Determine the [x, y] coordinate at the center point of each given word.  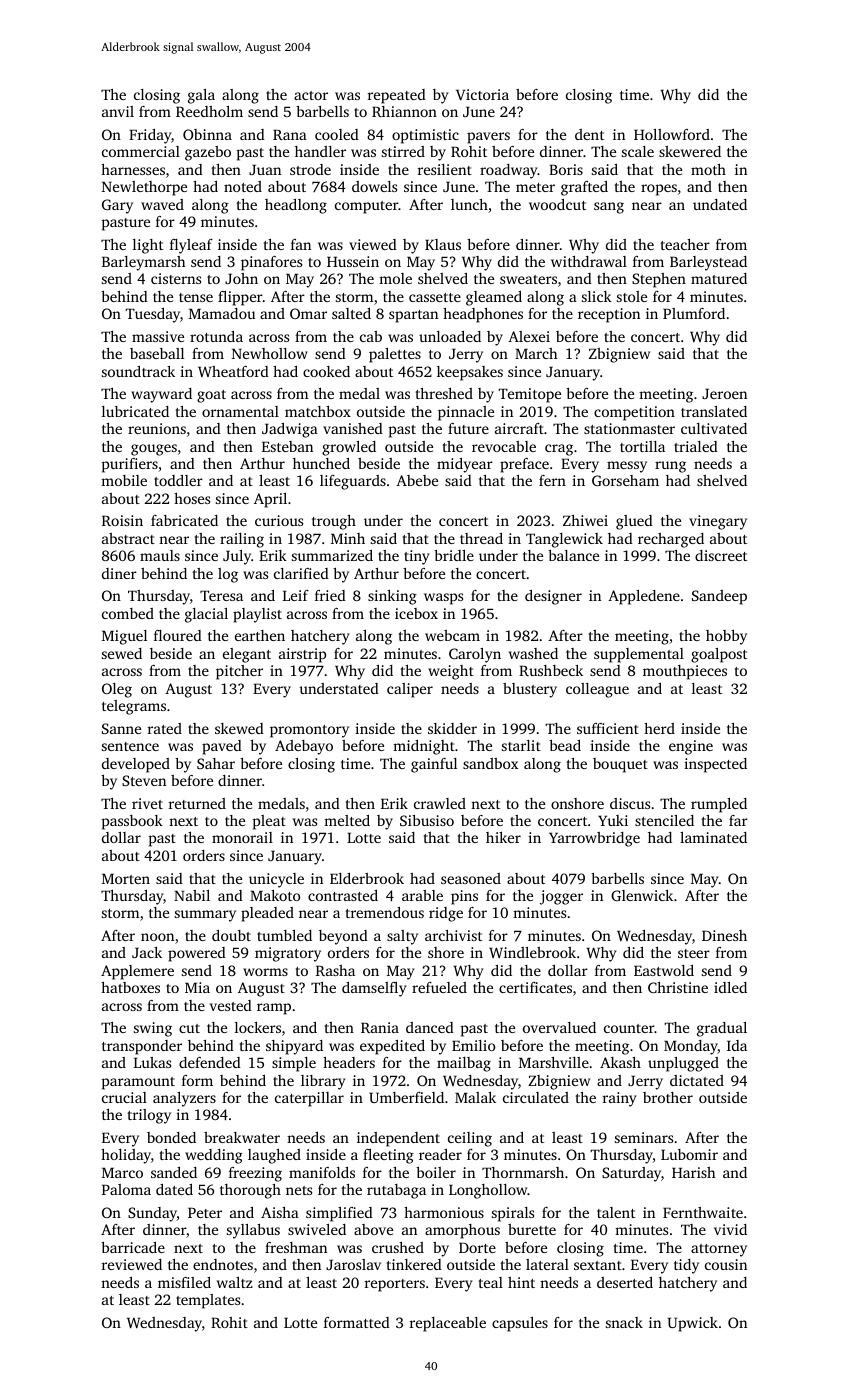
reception [609, 315]
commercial [141, 151]
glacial [206, 615]
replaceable [448, 1324]
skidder [452, 728]
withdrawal [589, 261]
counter [629, 1028]
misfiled [184, 1282]
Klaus [443, 244]
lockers [258, 1027]
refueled [439, 987]
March [536, 353]
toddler [178, 480]
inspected [715, 765]
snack [624, 1322]
